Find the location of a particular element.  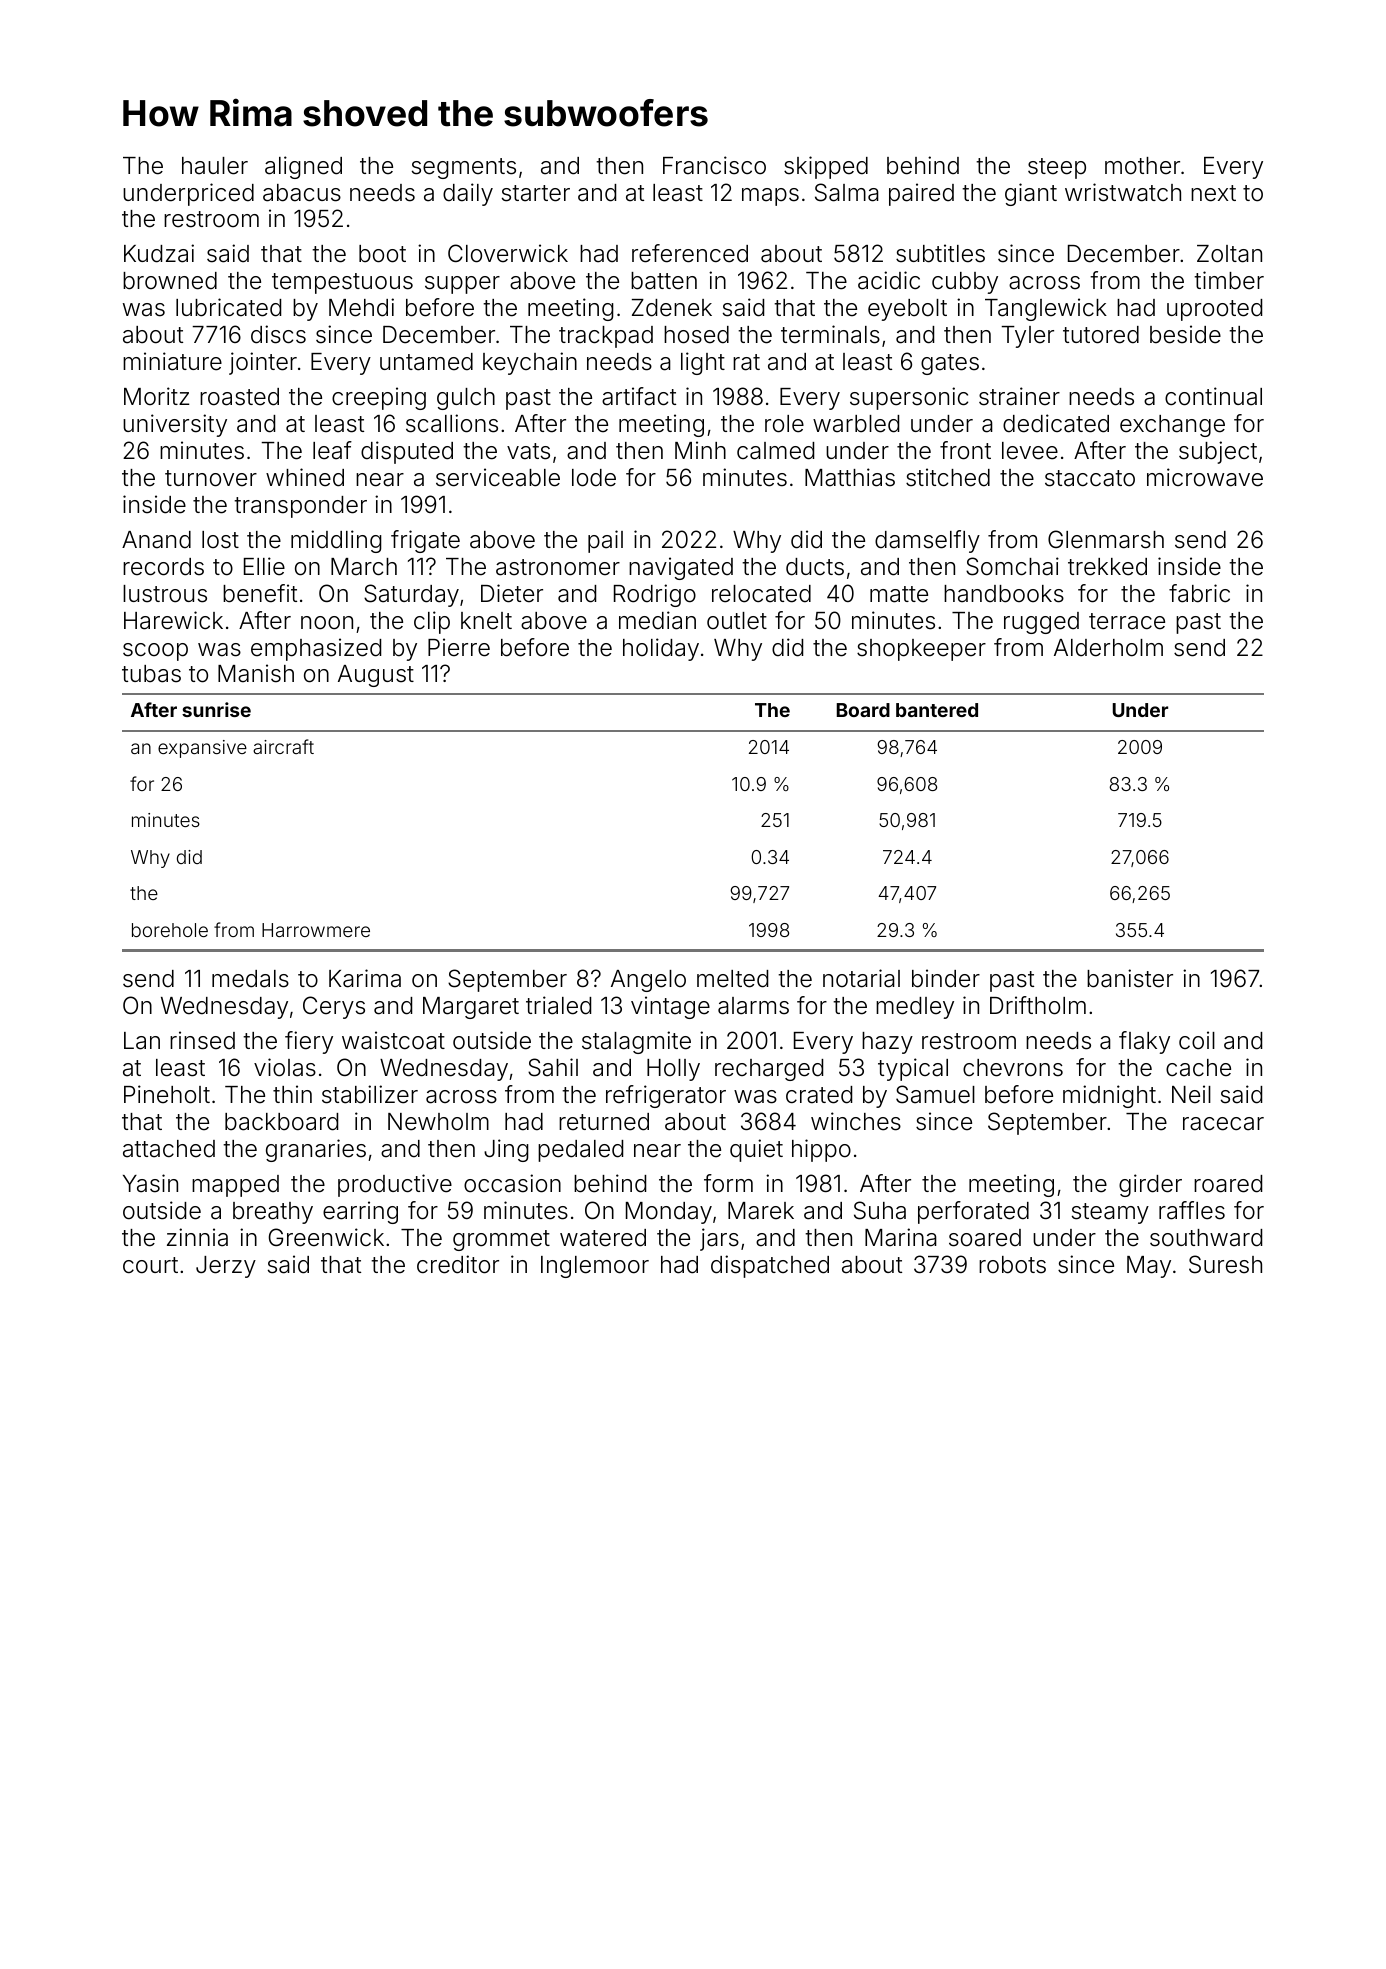

Driftholm is located at coordinates (1038, 1005).
